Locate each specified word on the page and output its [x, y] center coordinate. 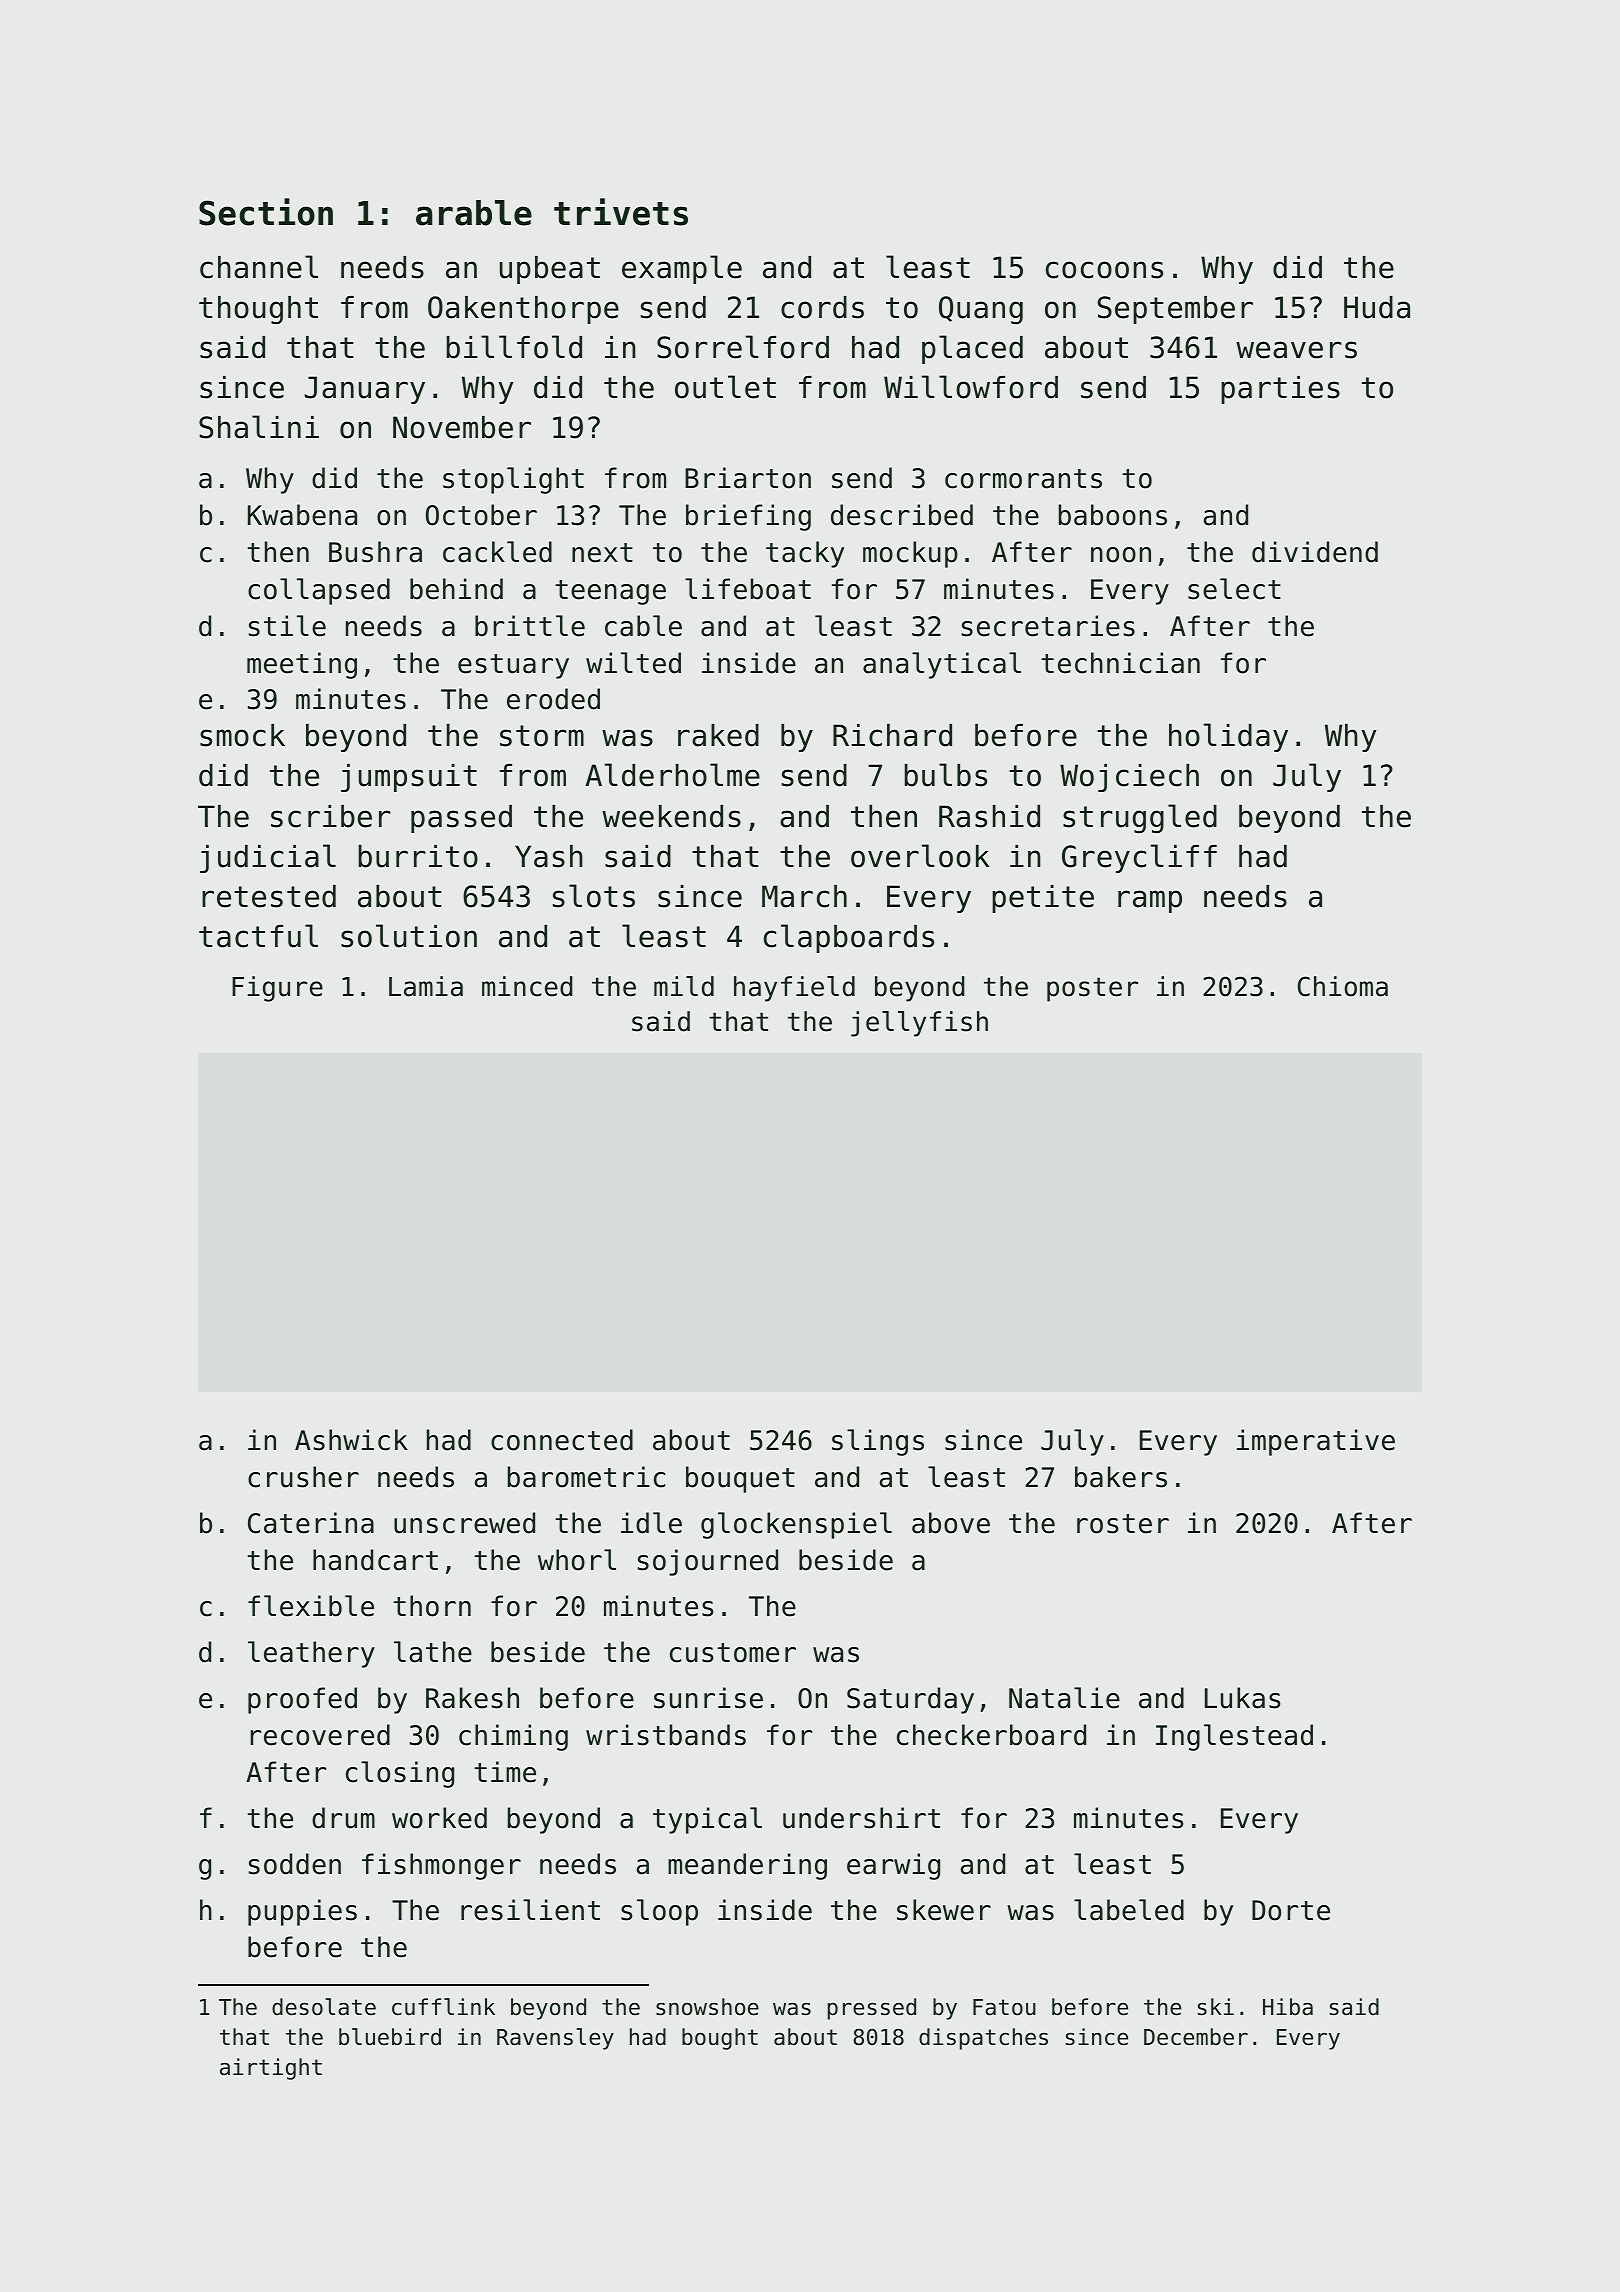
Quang [981, 310]
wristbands [666, 1735]
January [365, 390]
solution [409, 936]
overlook [920, 856]
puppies [302, 1912]
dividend [1315, 552]
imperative [1316, 1442]
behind [456, 589]
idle [651, 1523]
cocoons [1104, 270]
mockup [910, 554]
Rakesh [472, 1698]
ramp [1150, 901]
